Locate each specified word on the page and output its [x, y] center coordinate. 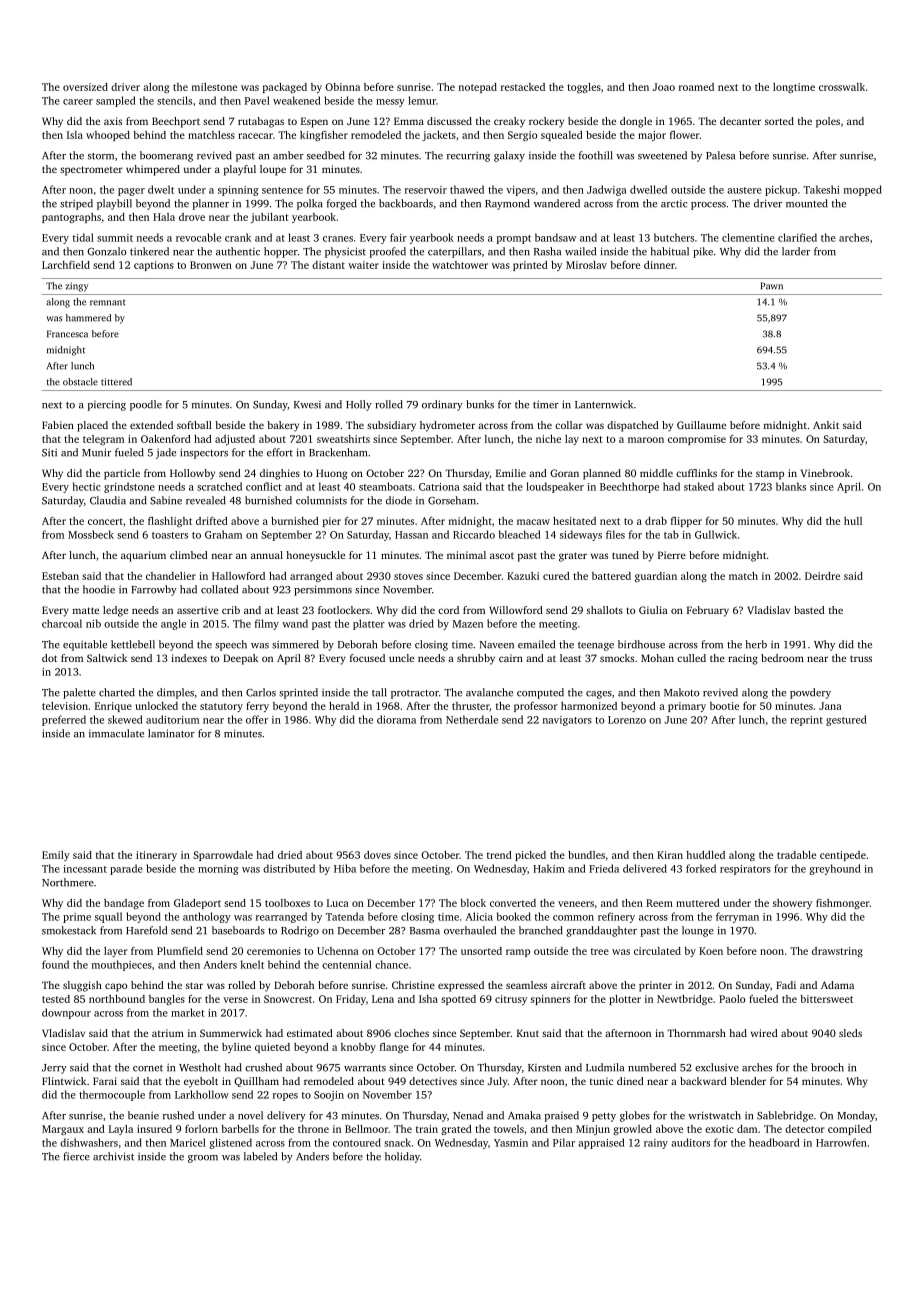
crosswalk [842, 87]
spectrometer [91, 171]
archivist [113, 1156]
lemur [422, 100]
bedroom [782, 658]
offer [257, 719]
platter [369, 624]
